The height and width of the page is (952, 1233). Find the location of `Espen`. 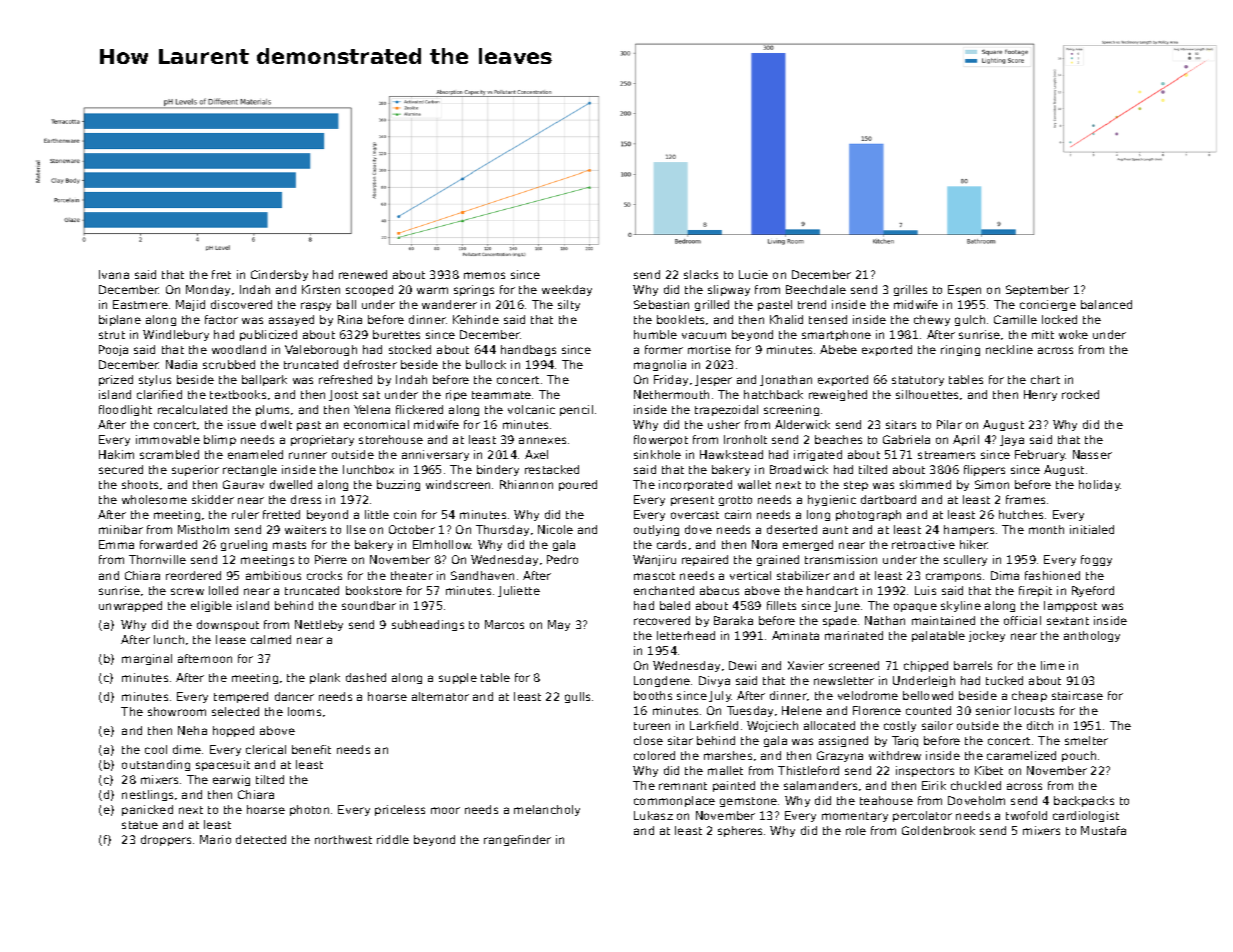

Espen is located at coordinates (964, 290).
